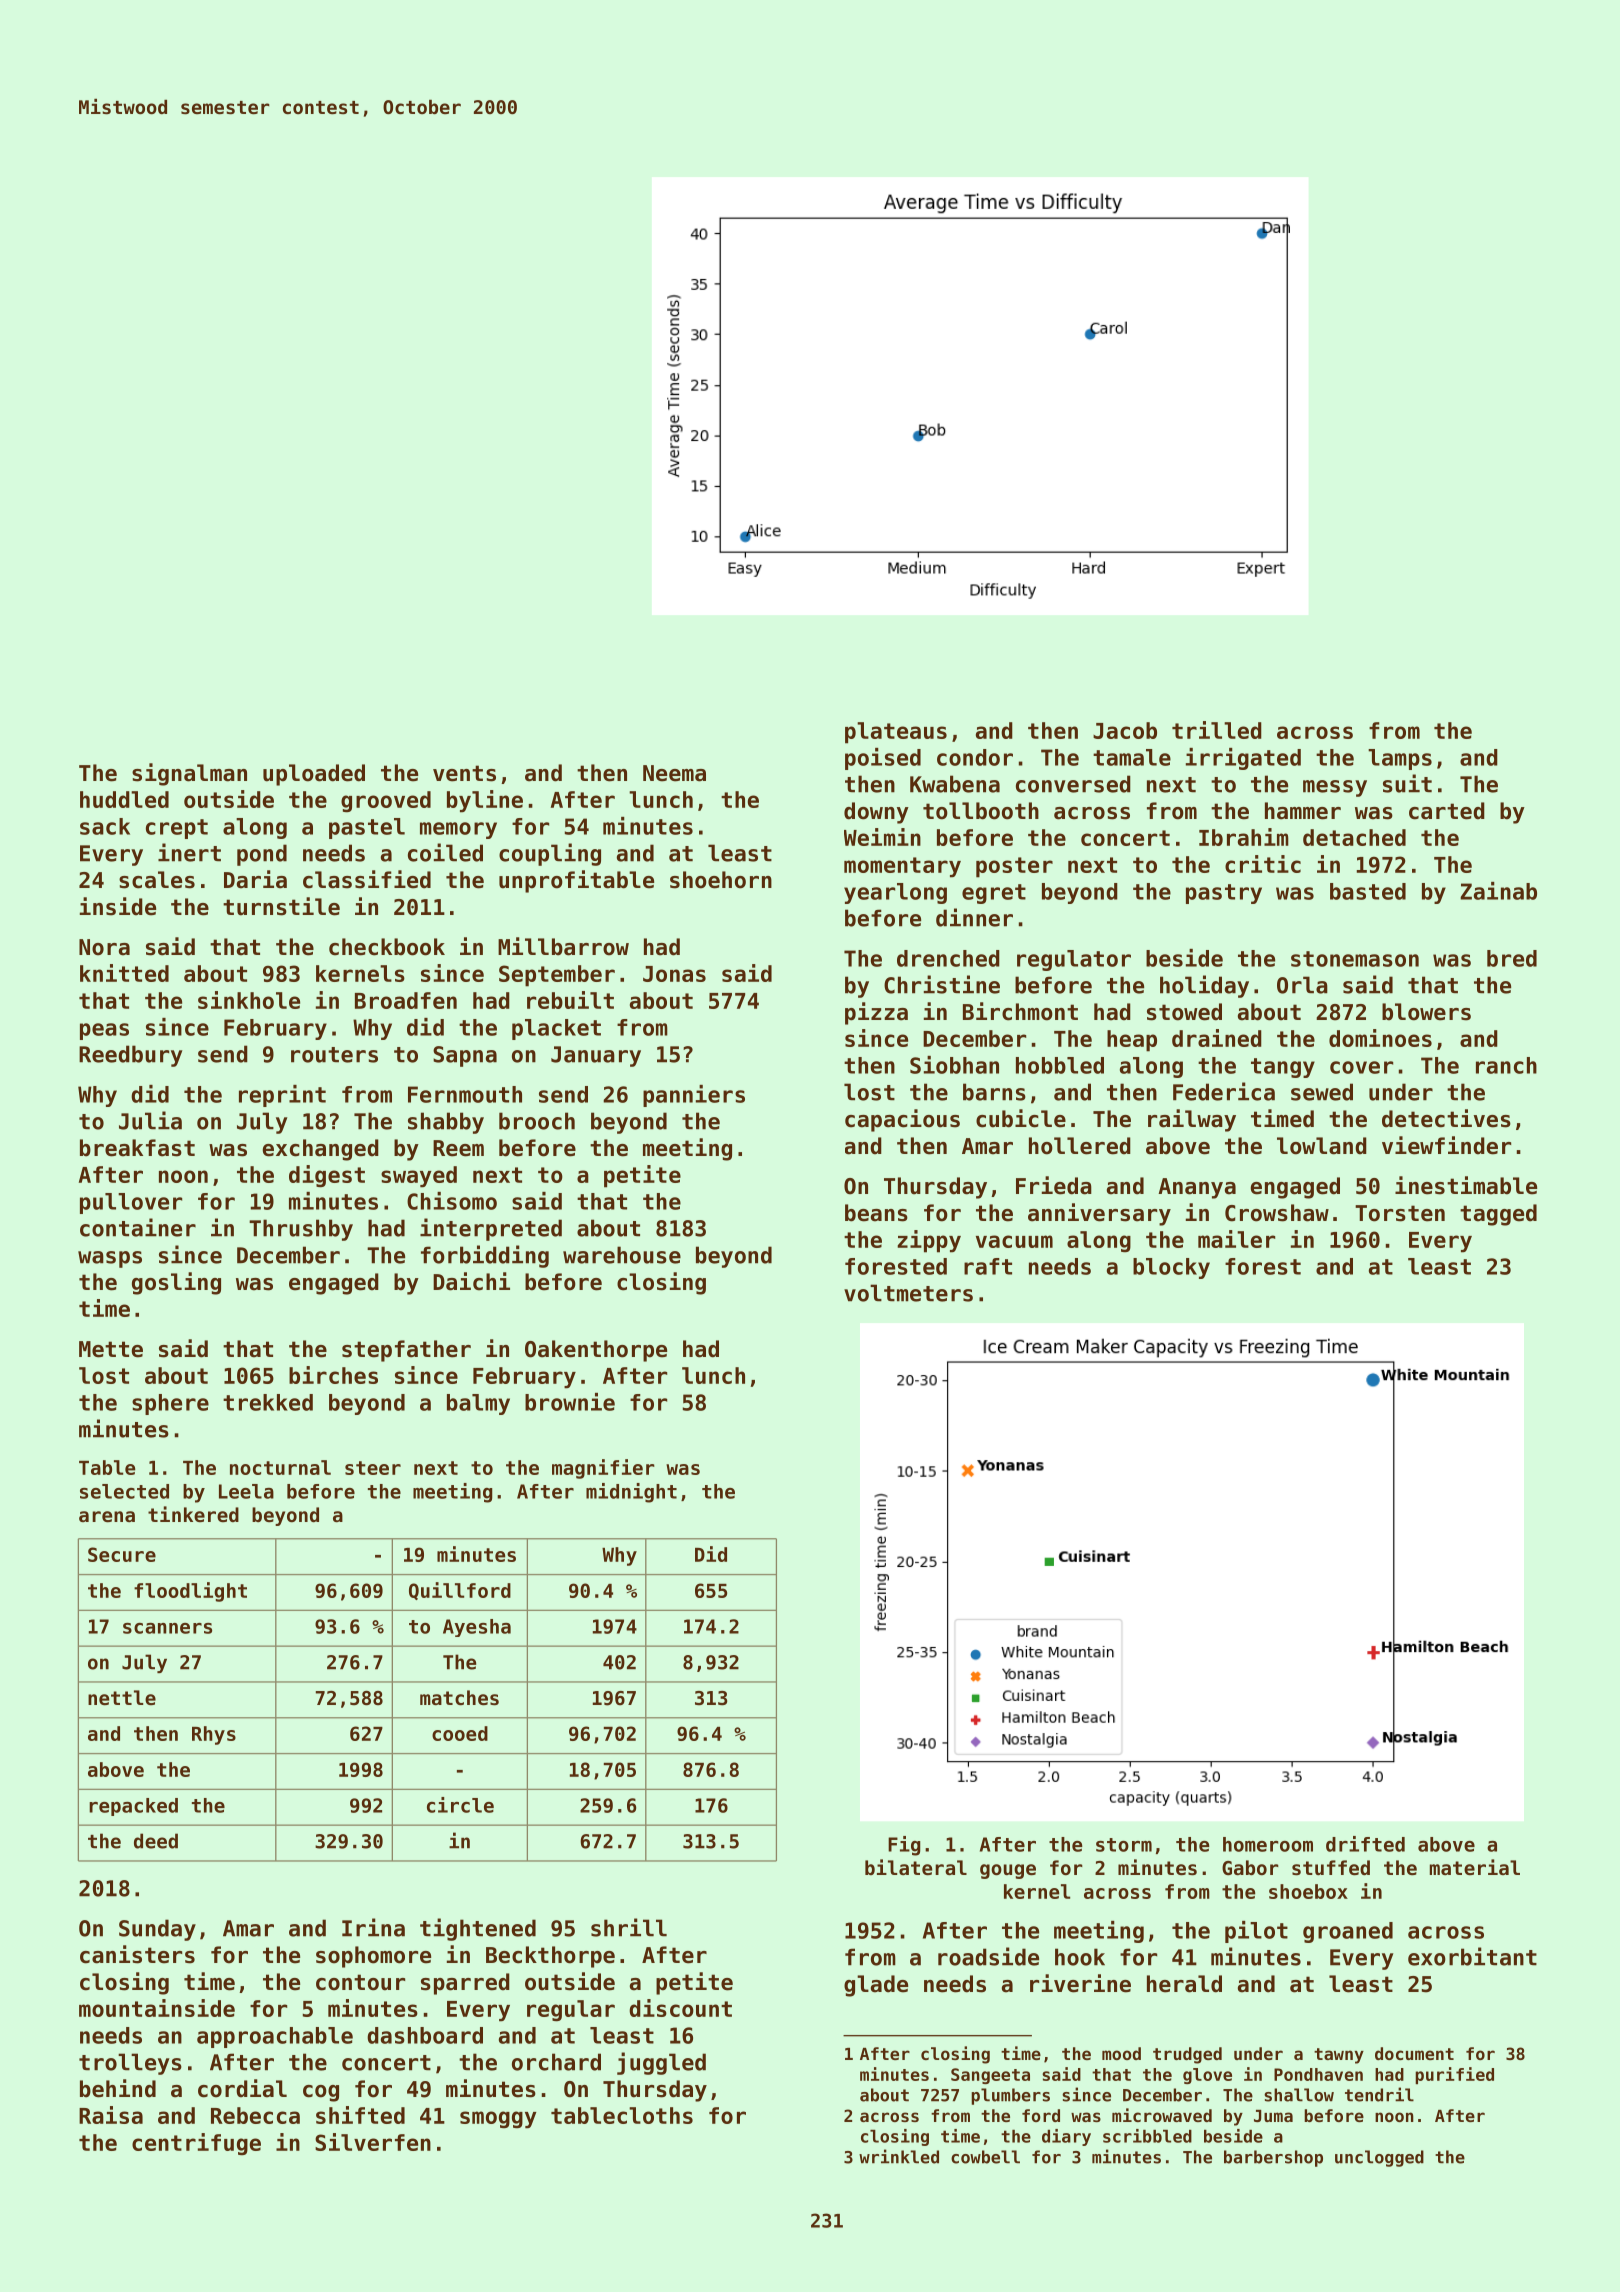 This screenshot has height=2292, width=1620. Describe the element at coordinates (1125, 730) in the screenshot. I see `Jacob` at that location.
